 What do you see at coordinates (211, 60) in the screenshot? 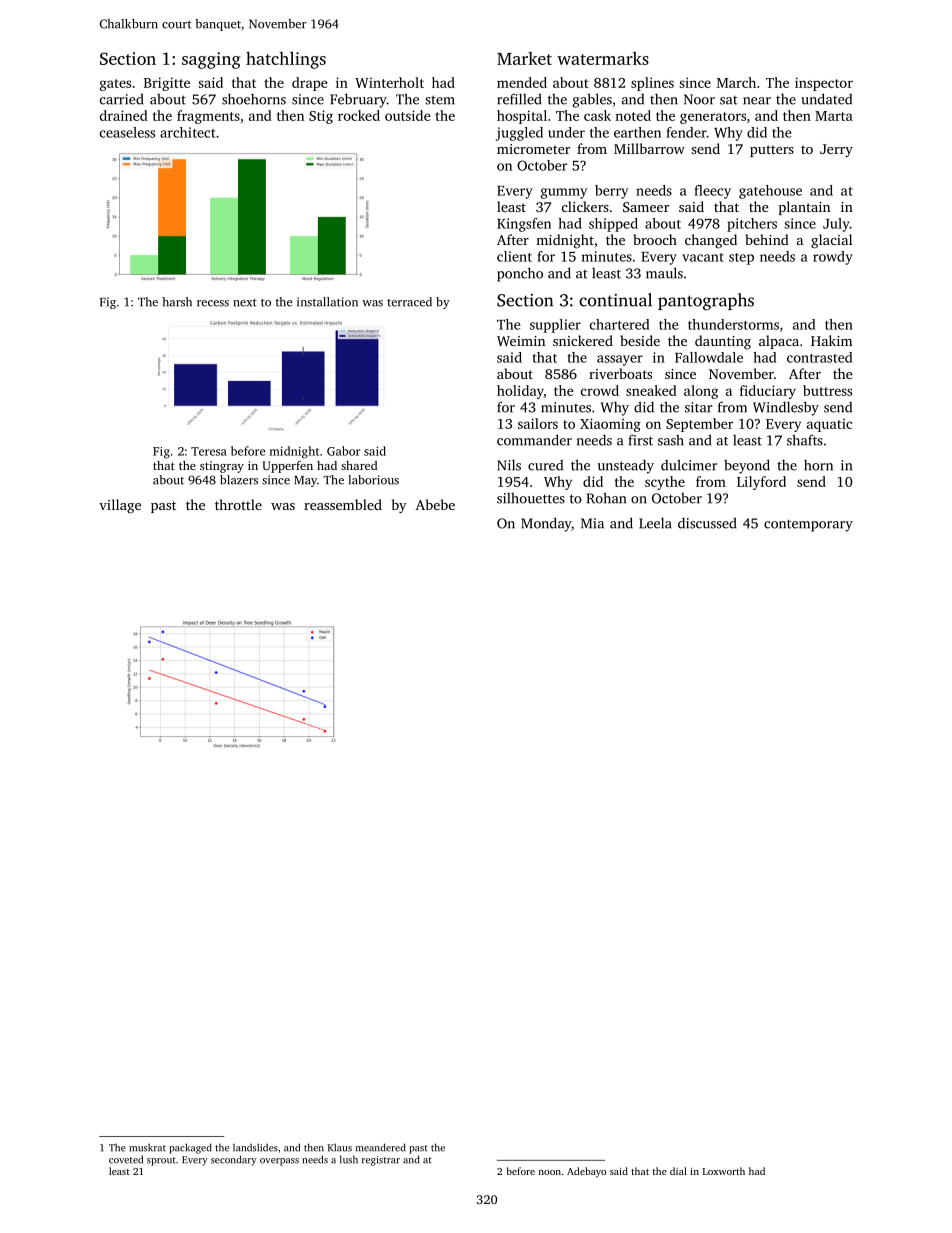
I see `sagging` at bounding box center [211, 60].
